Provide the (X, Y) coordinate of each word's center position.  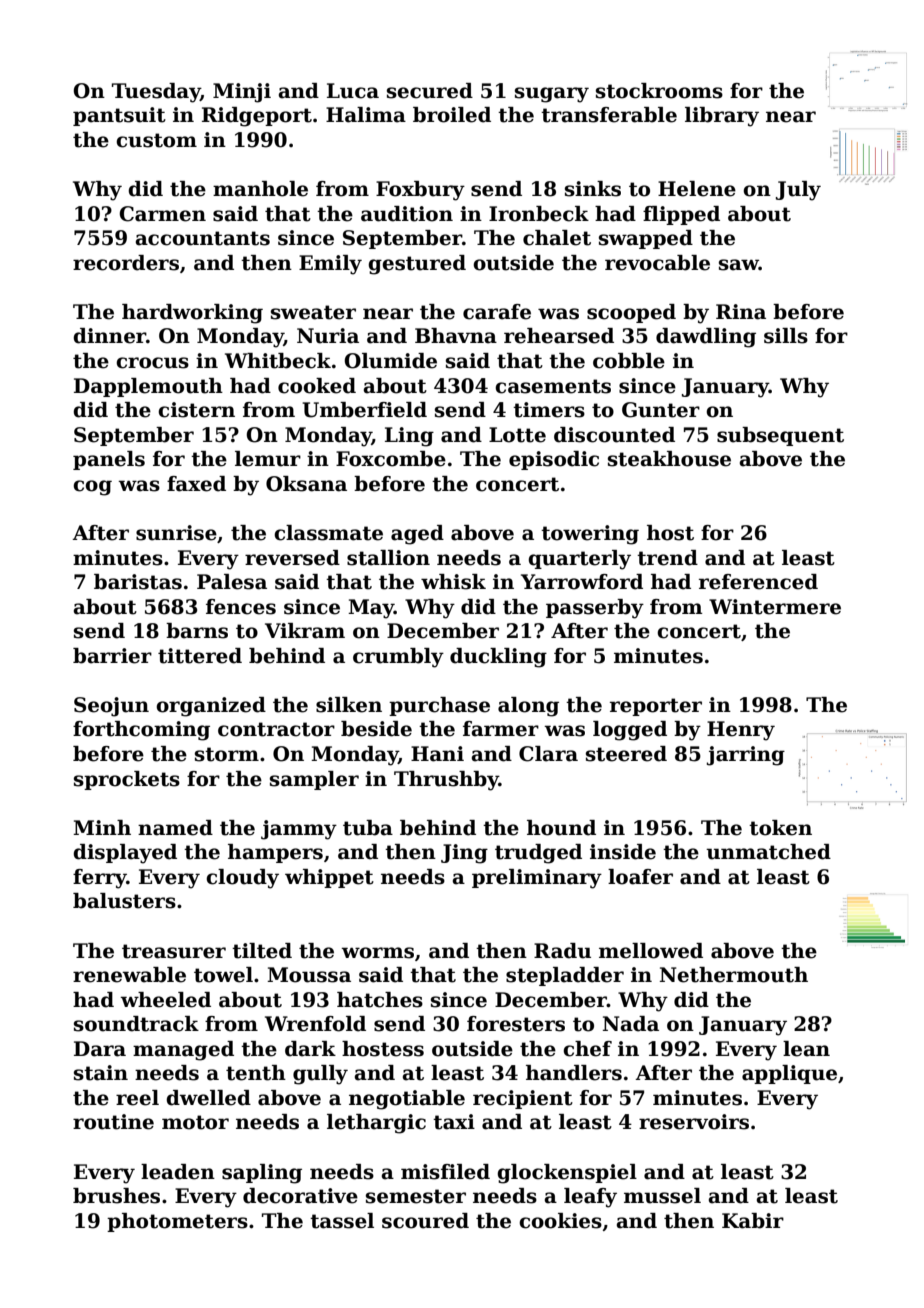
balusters (124, 901)
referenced (758, 582)
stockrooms (659, 91)
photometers (177, 1222)
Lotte (517, 435)
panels (109, 460)
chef (587, 1049)
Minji (242, 93)
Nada (631, 1024)
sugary (552, 95)
